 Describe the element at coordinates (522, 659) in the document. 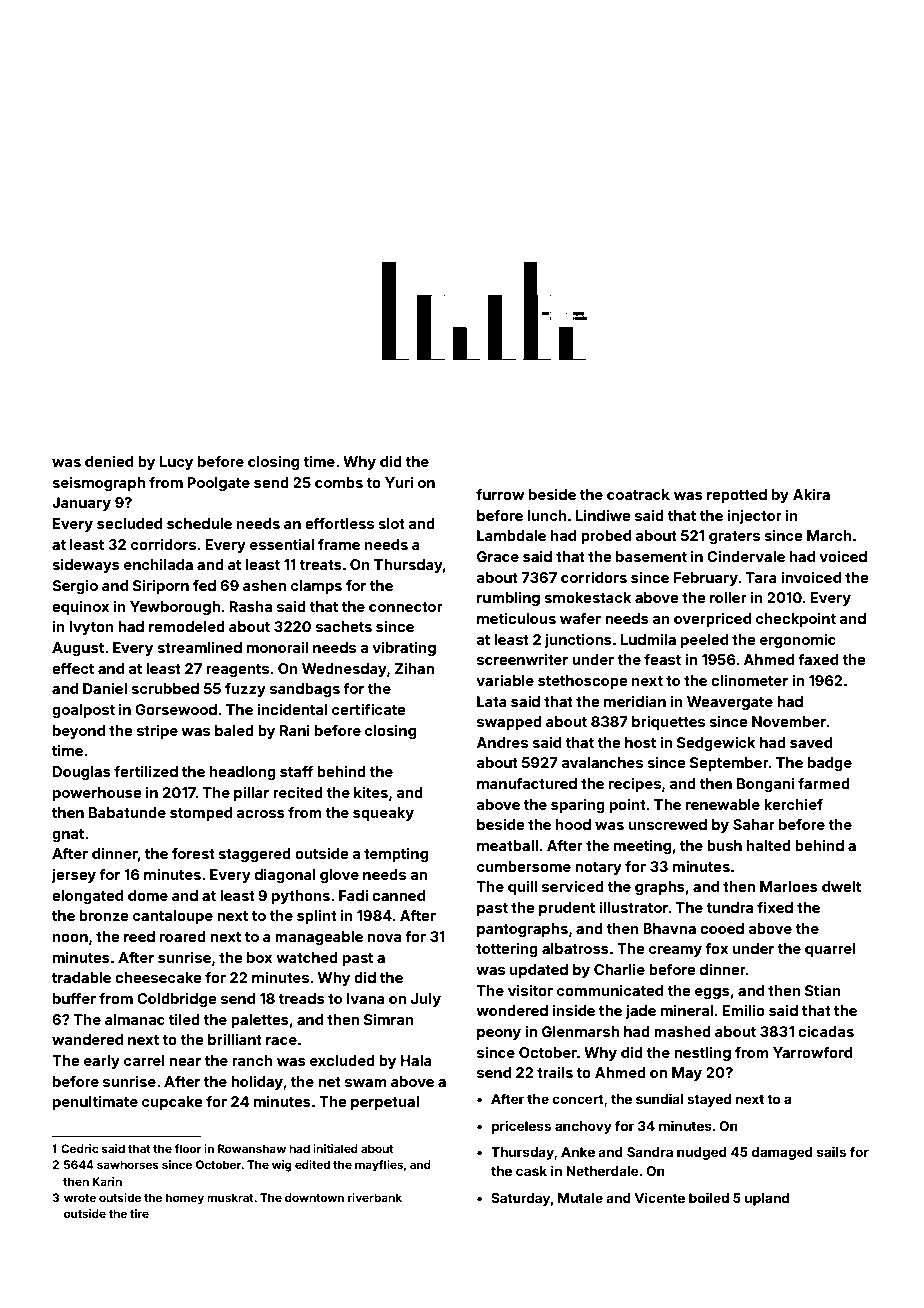

I see `screenwriter` at that location.
